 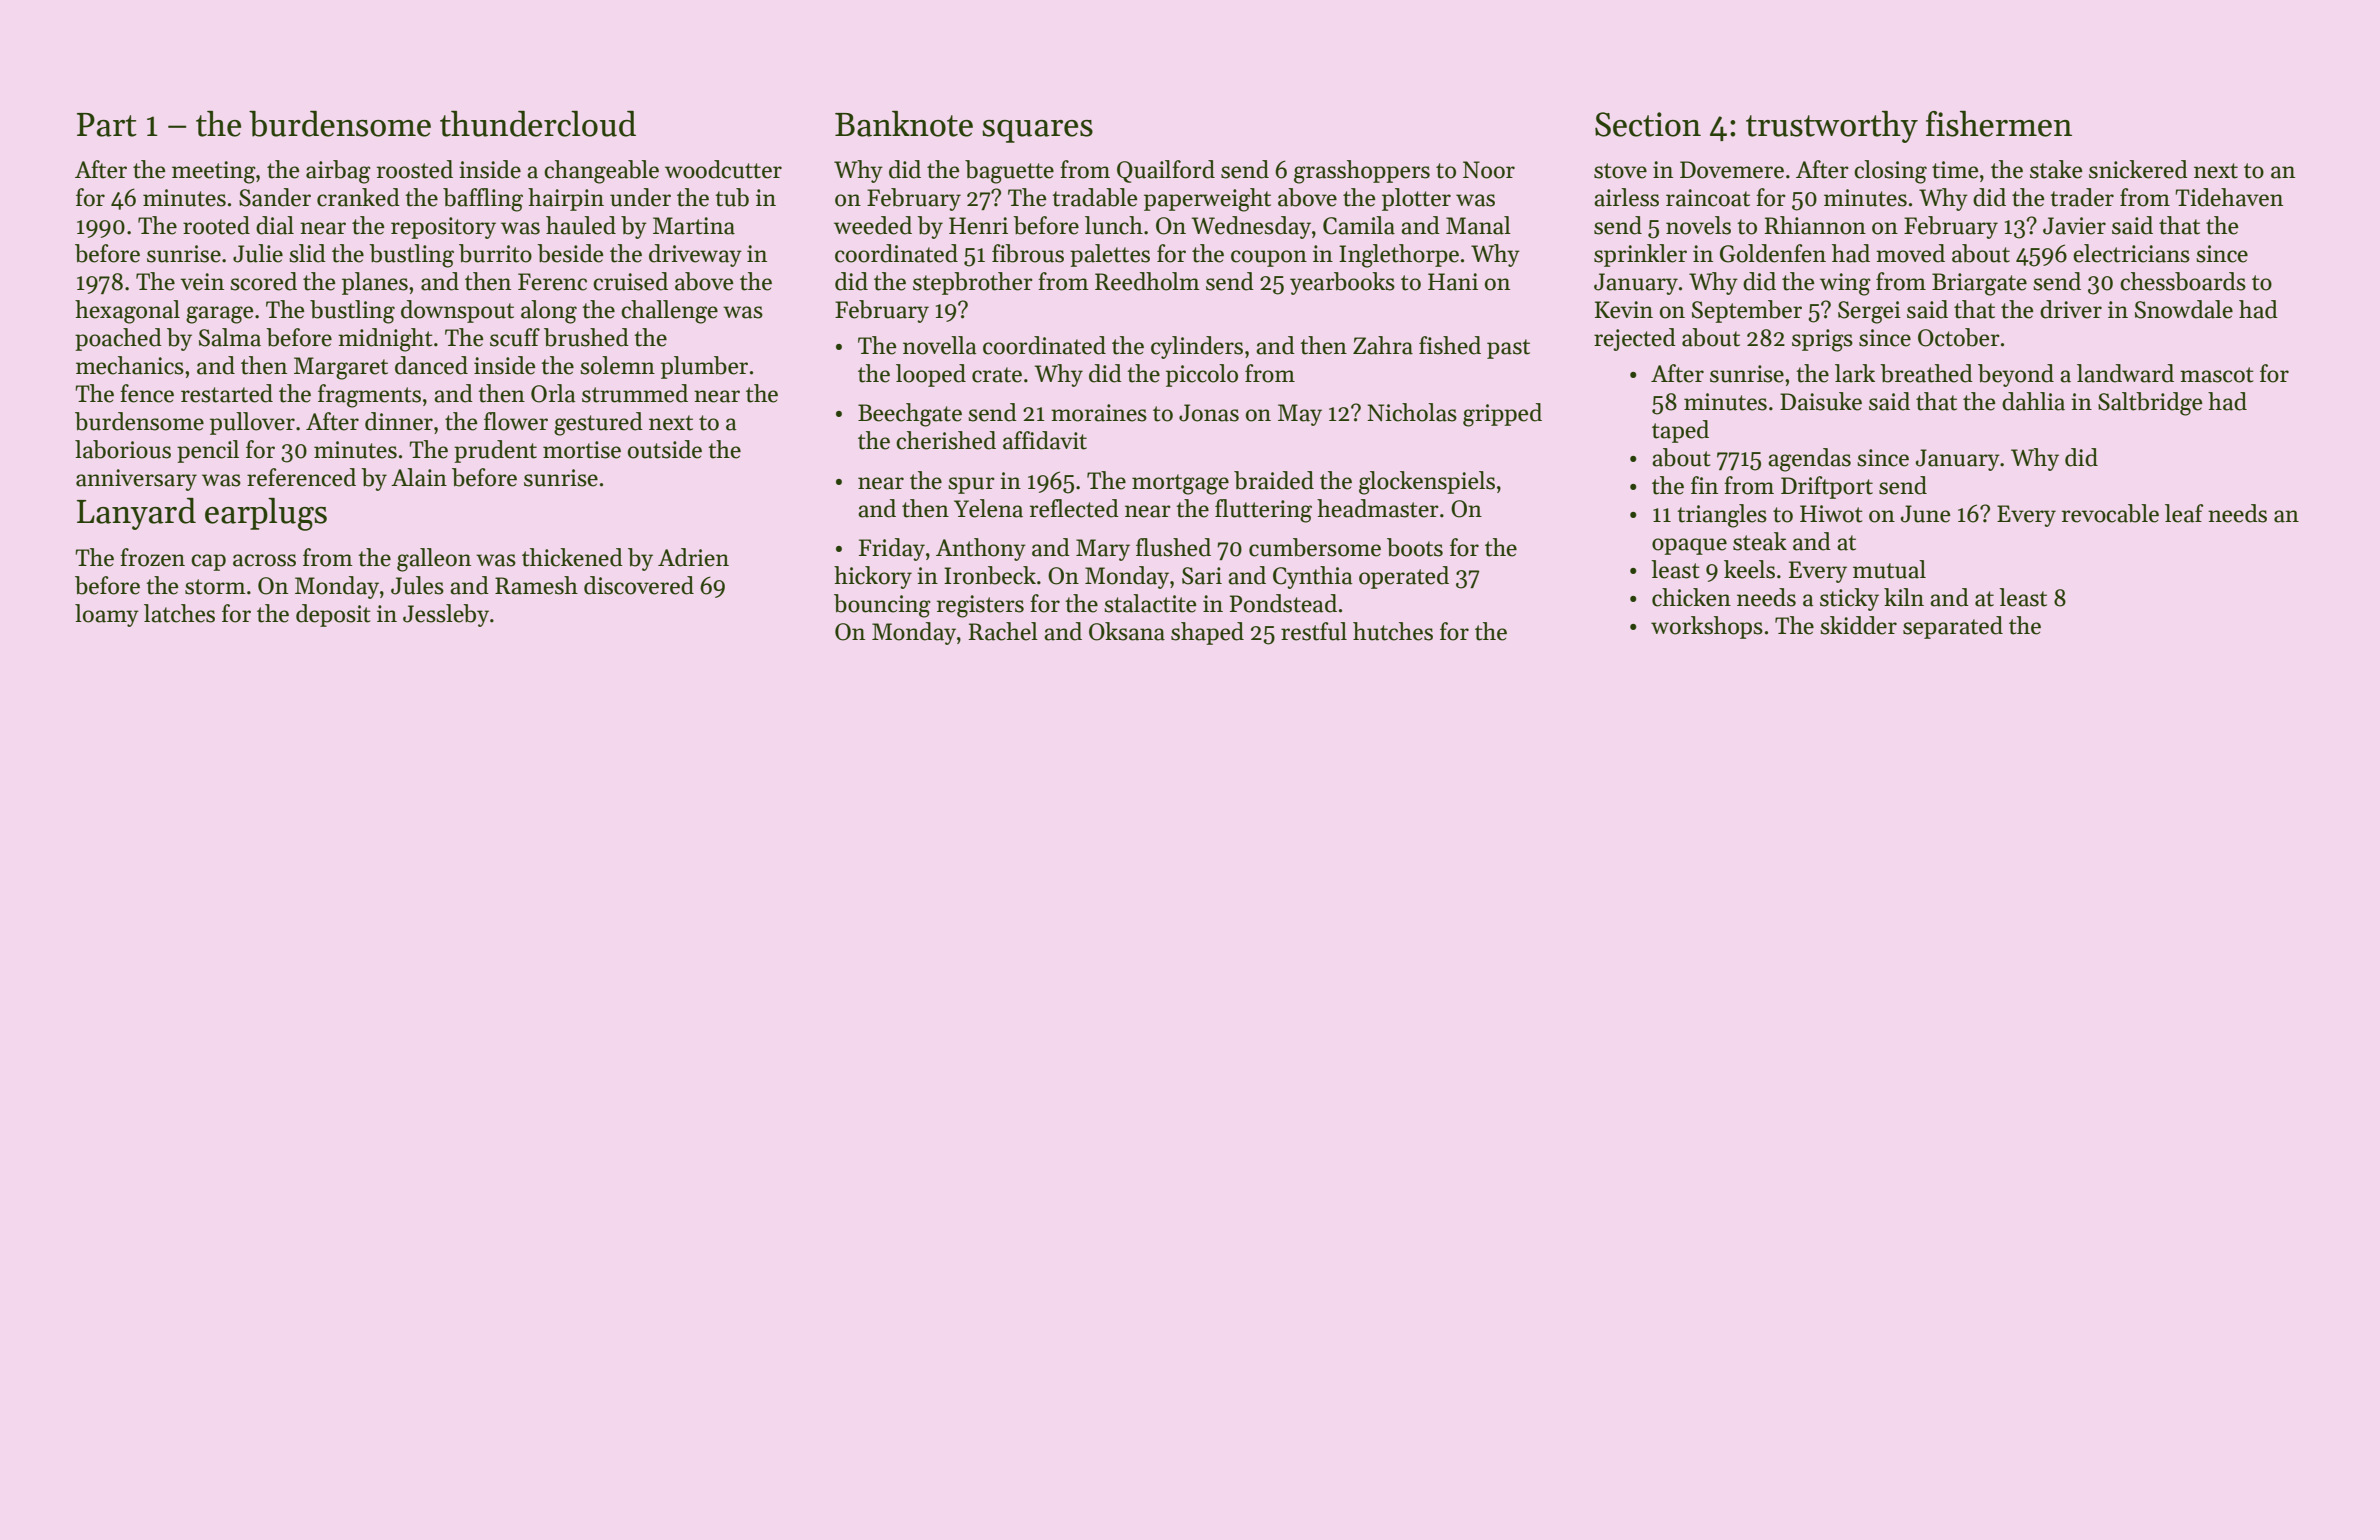 What do you see at coordinates (1009, 172) in the page?
I see `baguette` at bounding box center [1009, 172].
